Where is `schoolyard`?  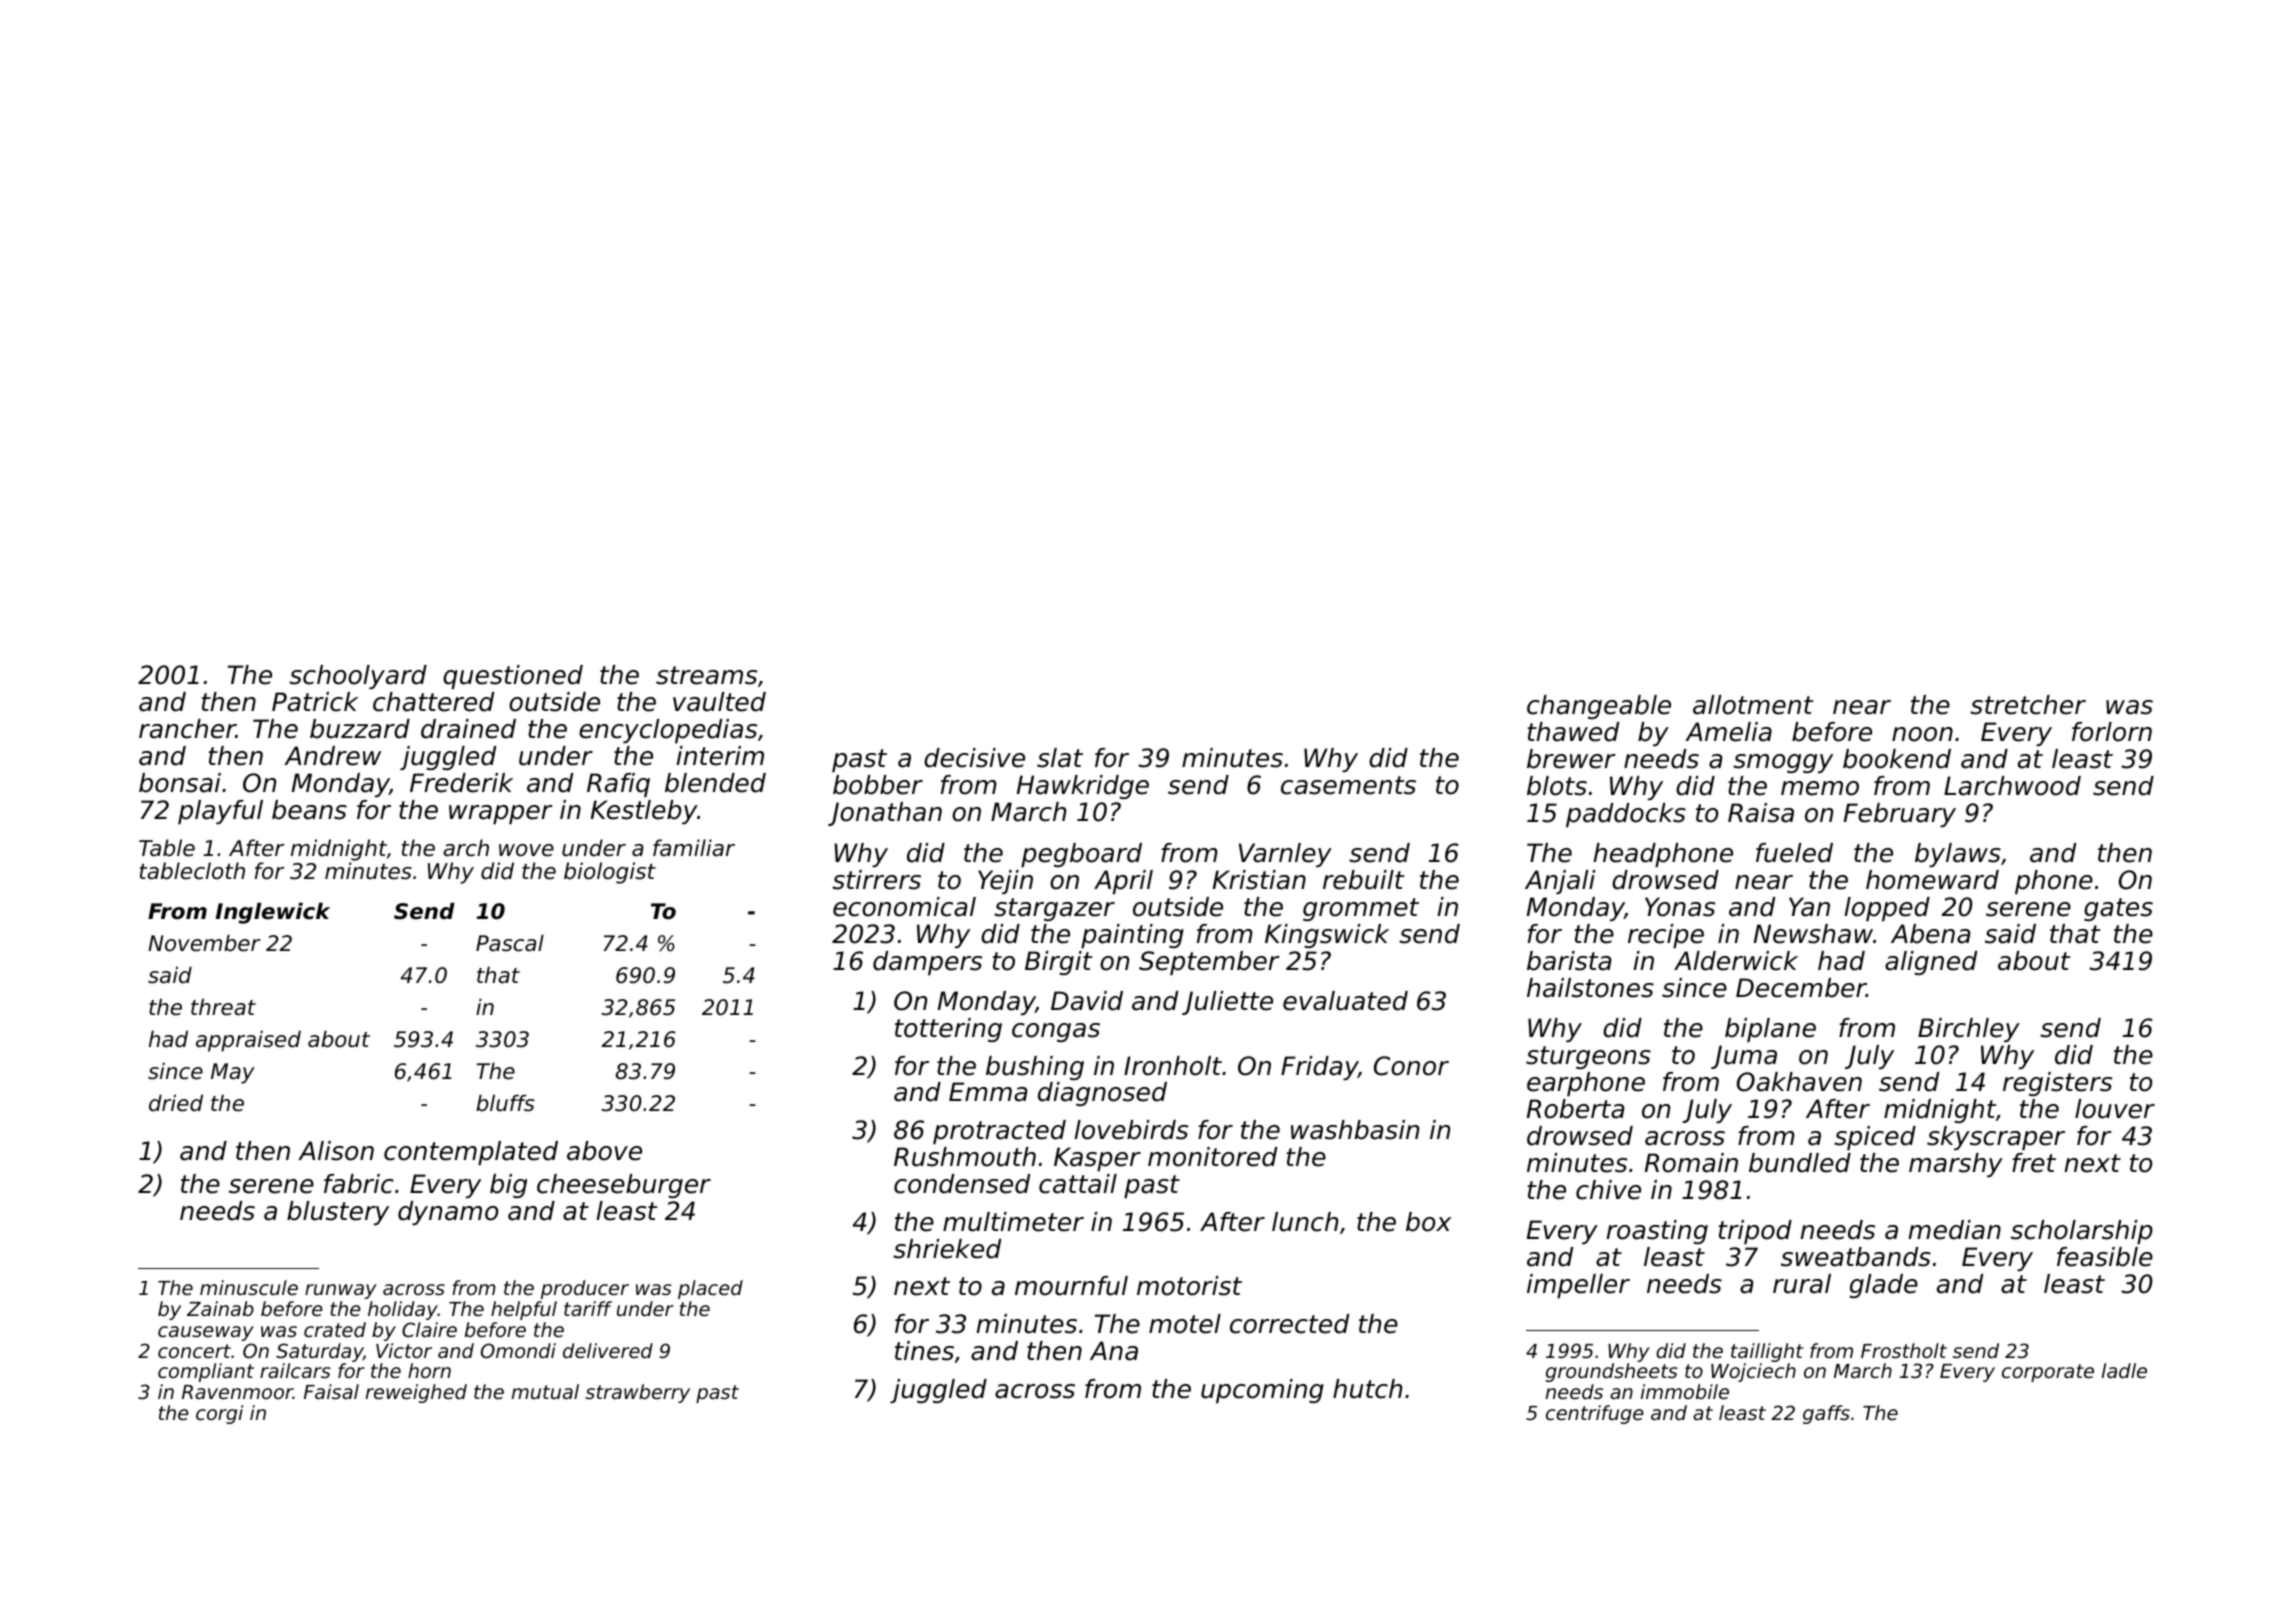 schoolyard is located at coordinates (358, 677).
